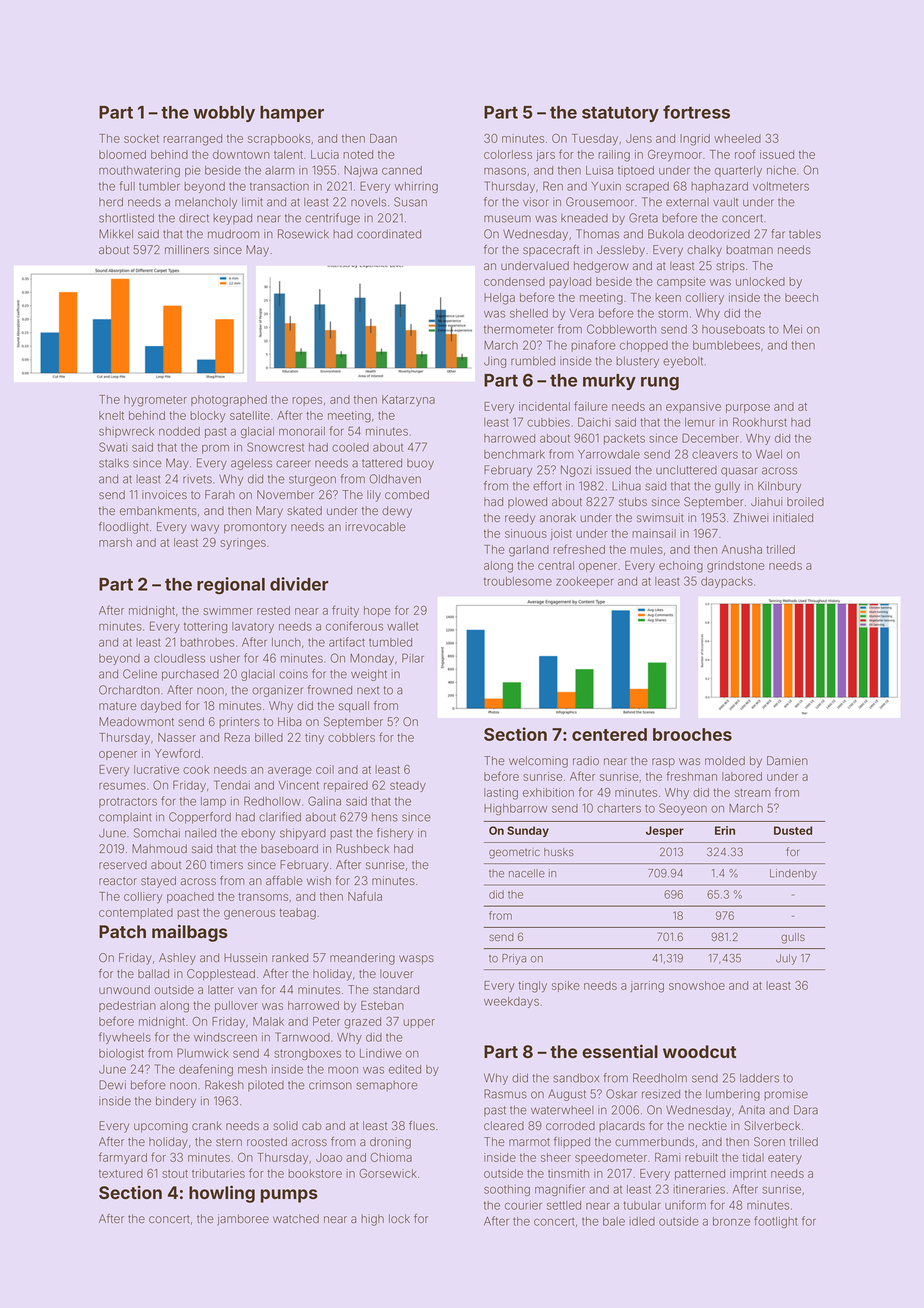 This image has width=924, height=1308. I want to click on keen, so click(668, 297).
